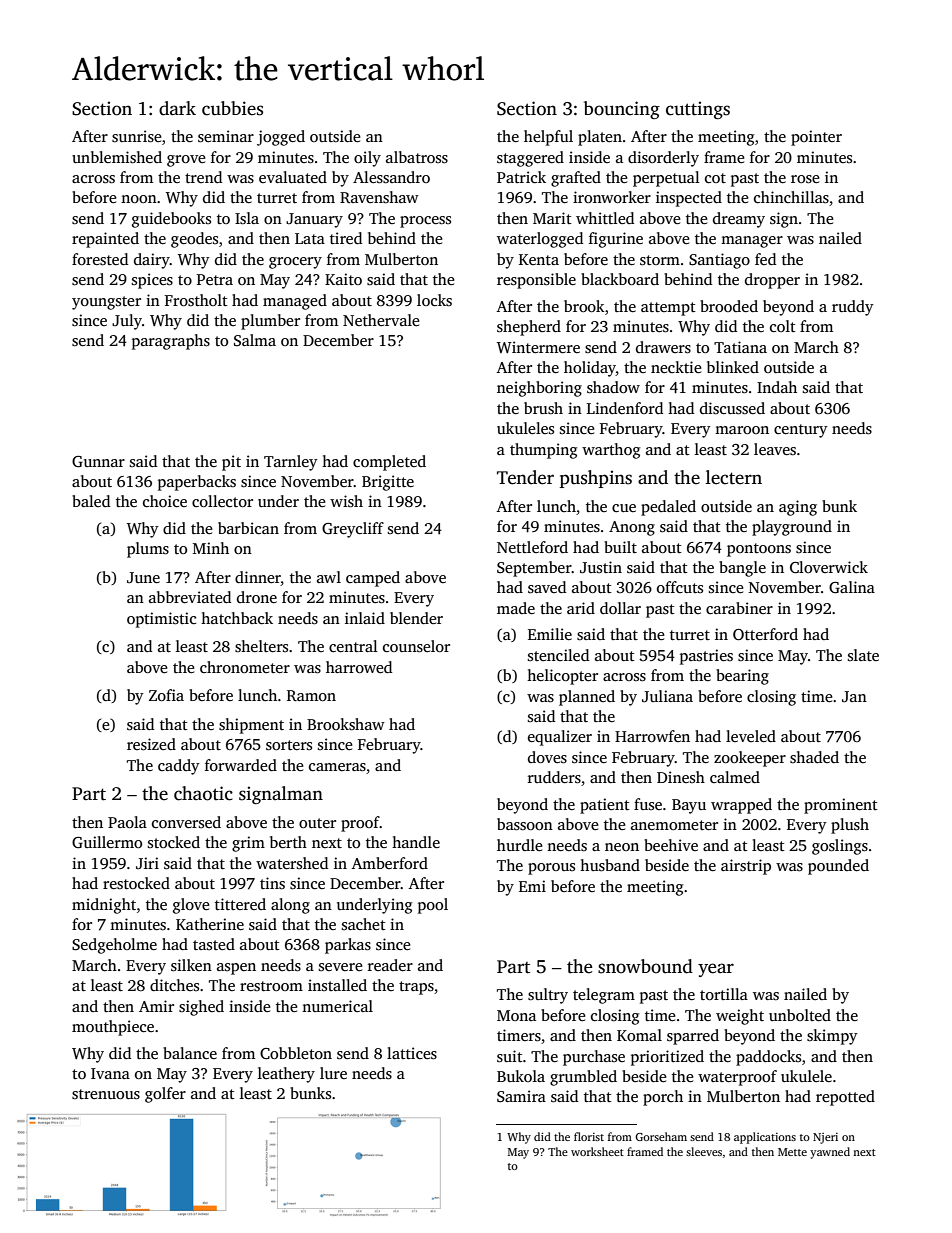 The image size is (952, 1233). I want to click on Wintermere, so click(538, 347).
